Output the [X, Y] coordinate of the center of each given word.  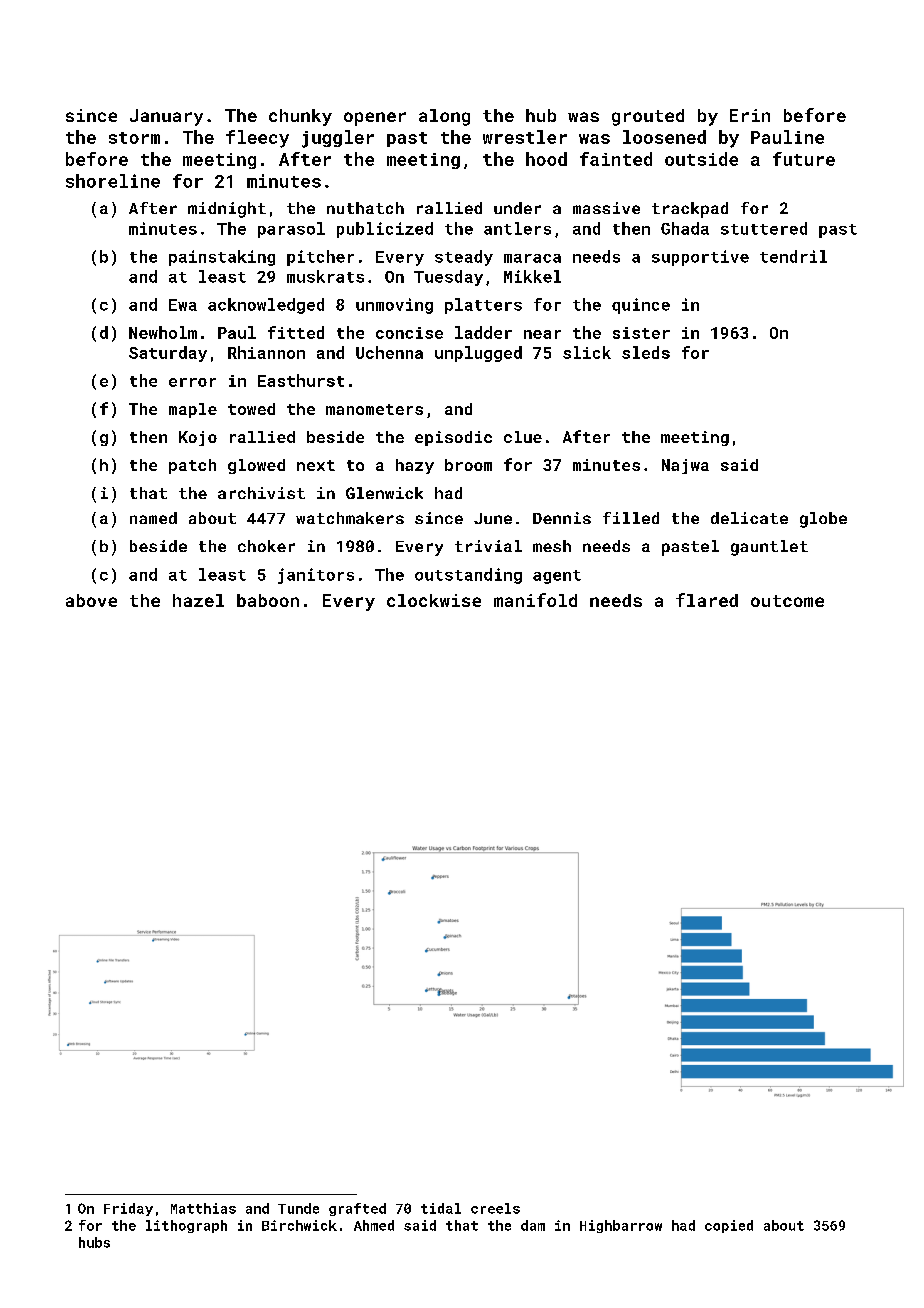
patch [192, 466]
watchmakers [350, 518]
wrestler [525, 137]
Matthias [203, 1208]
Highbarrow [621, 1226]
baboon [268, 600]
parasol [291, 230]
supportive [700, 258]
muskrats [325, 276]
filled [631, 518]
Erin [750, 115]
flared [707, 600]
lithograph [186, 1226]
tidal [441, 1208]
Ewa [183, 305]
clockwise [434, 600]
